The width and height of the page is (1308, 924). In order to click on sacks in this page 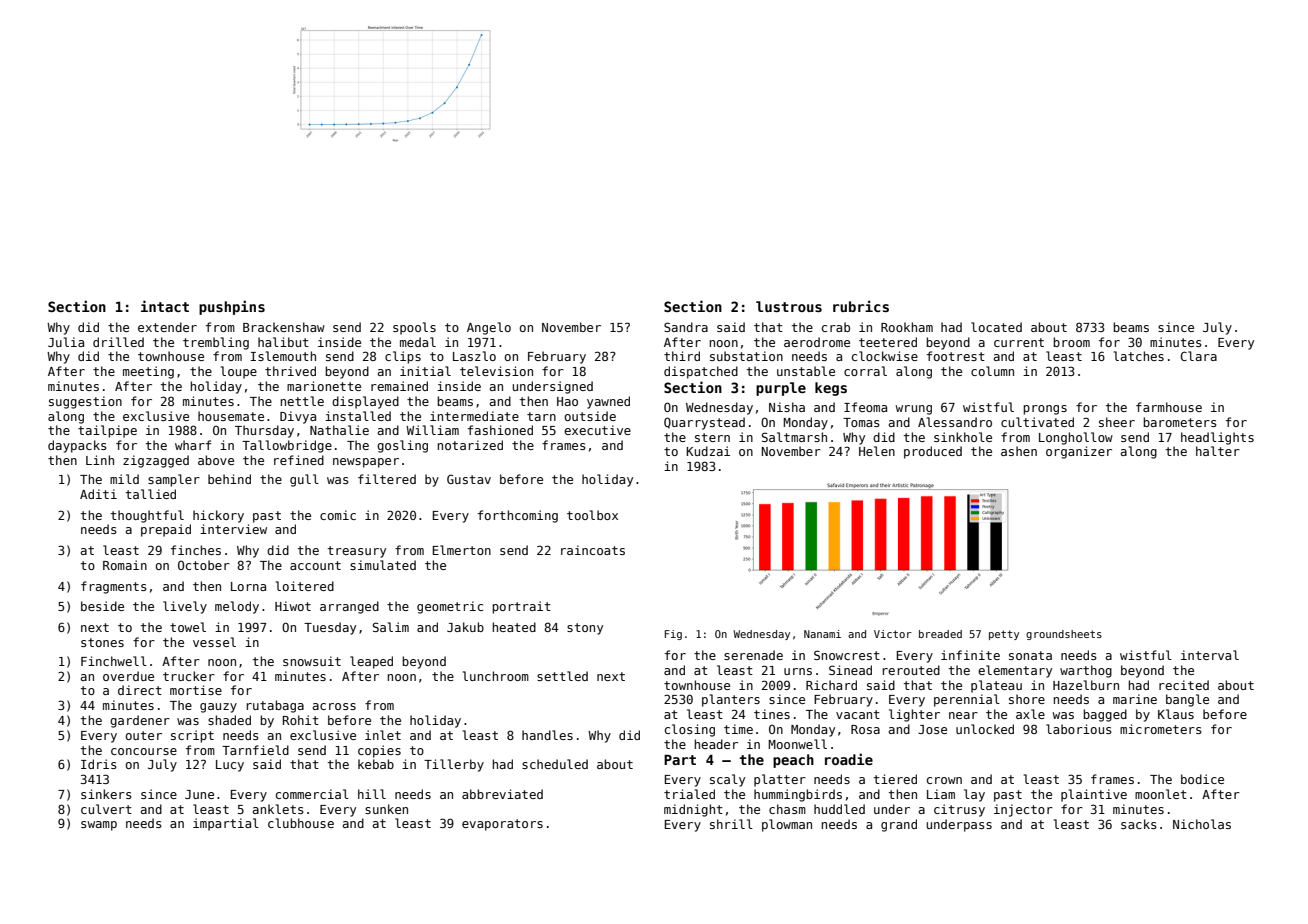, I will do `click(1139, 824)`.
